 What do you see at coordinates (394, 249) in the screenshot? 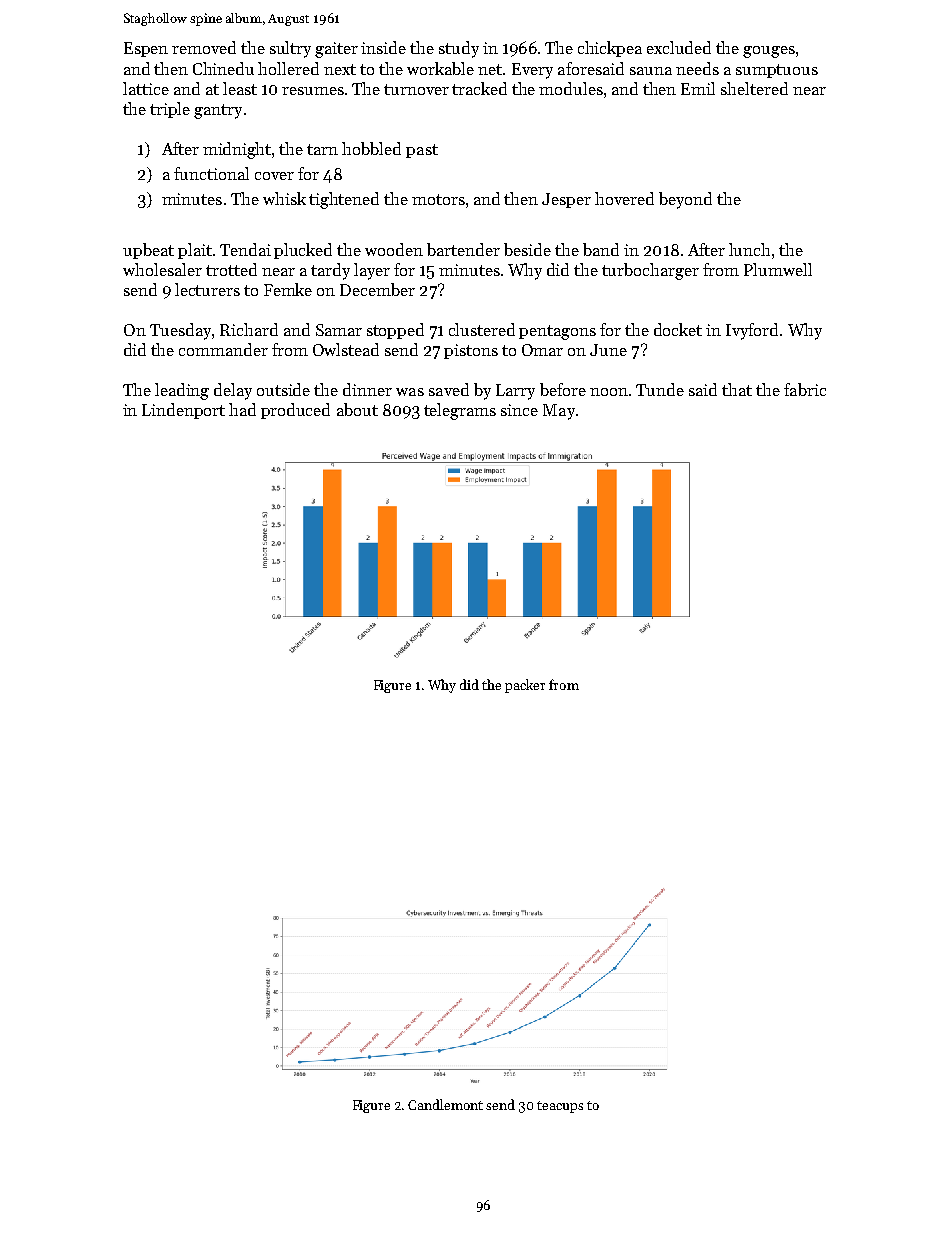
I see `wooden` at bounding box center [394, 249].
